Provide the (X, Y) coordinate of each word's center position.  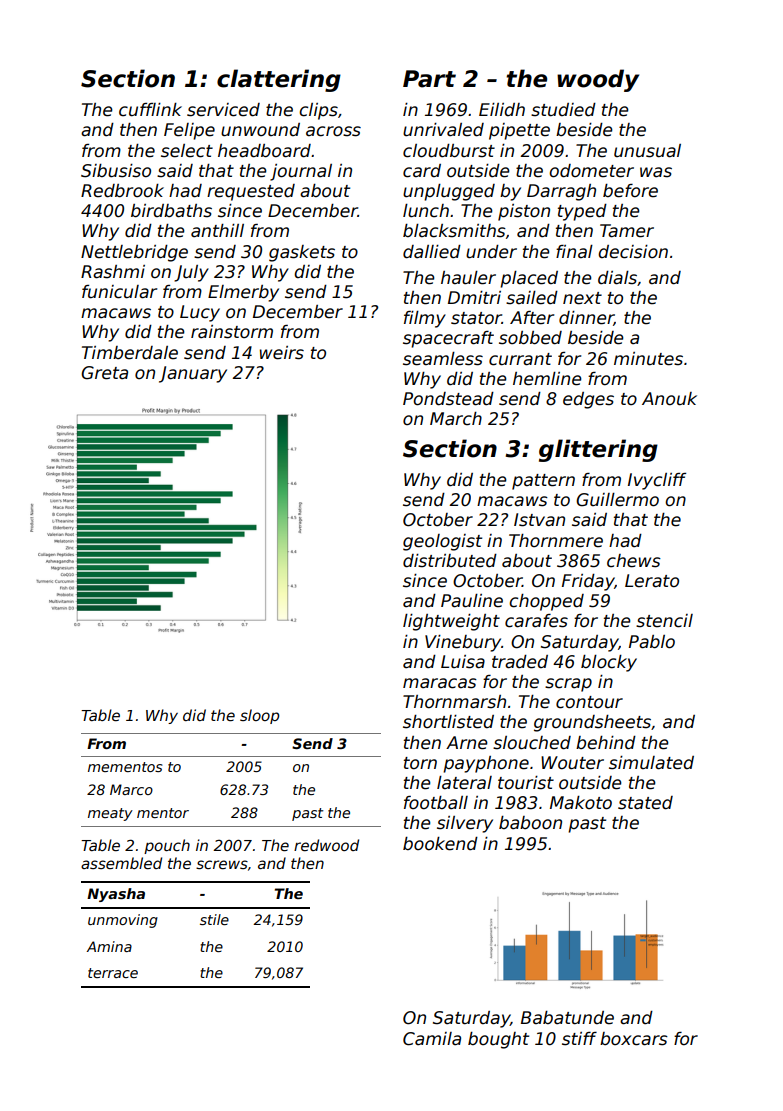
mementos (125, 767)
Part (429, 79)
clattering (279, 80)
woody (598, 80)
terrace (113, 973)
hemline (547, 379)
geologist (442, 542)
